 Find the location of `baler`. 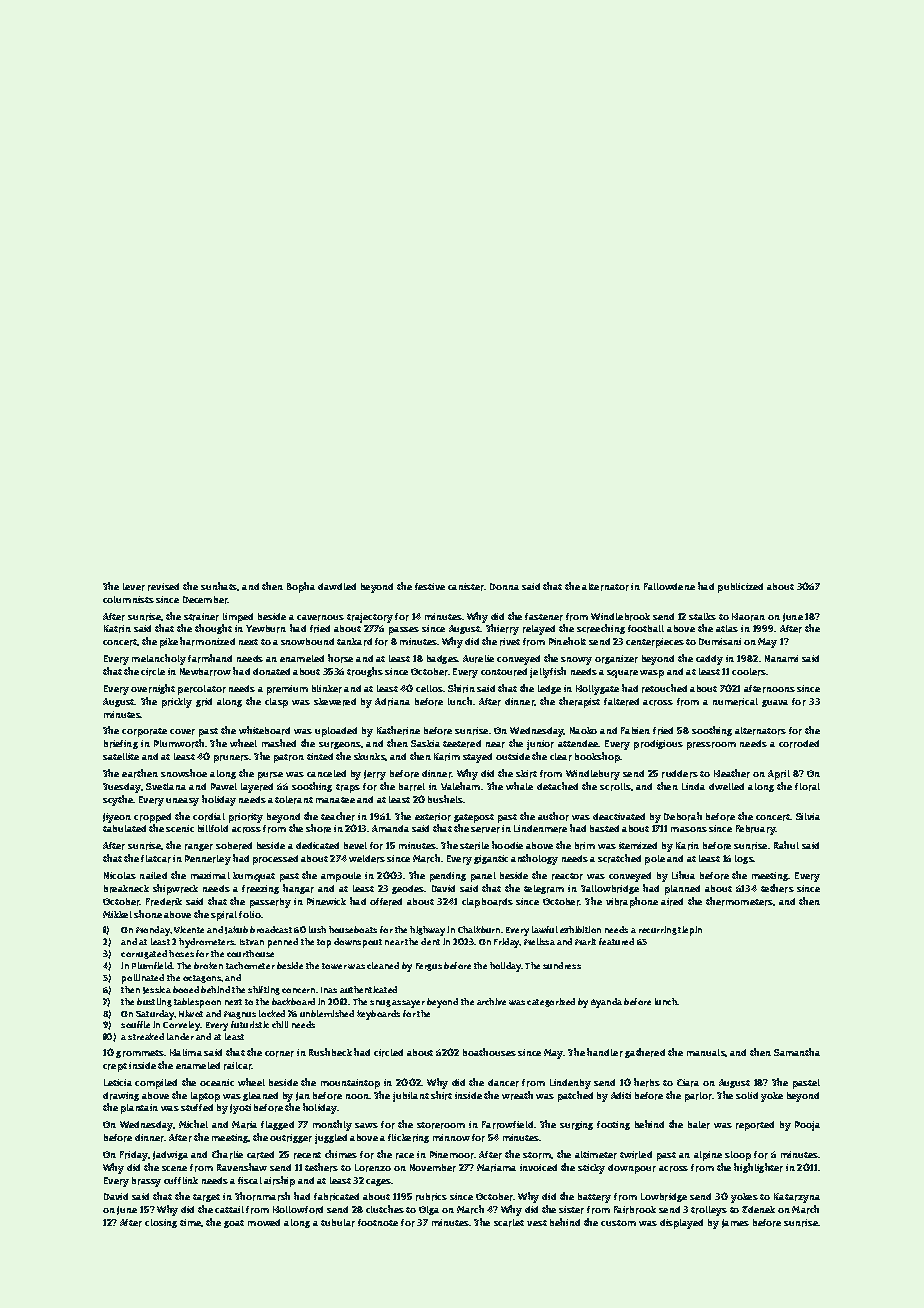

baler is located at coordinates (699, 1125).
